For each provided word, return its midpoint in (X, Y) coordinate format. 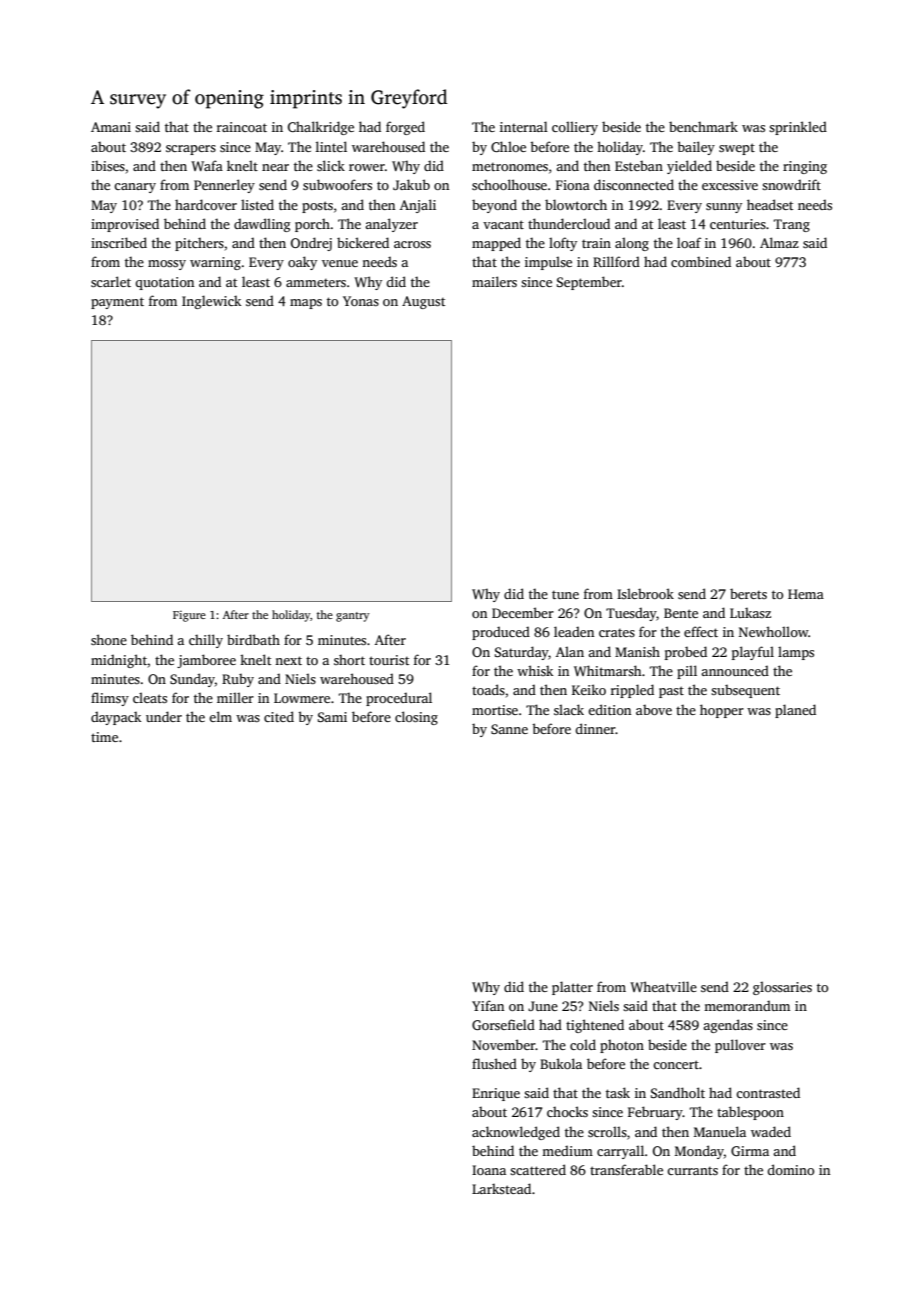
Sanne (509, 729)
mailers (494, 281)
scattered (538, 1169)
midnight (119, 661)
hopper (722, 711)
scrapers (191, 150)
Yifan (488, 1005)
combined (701, 261)
